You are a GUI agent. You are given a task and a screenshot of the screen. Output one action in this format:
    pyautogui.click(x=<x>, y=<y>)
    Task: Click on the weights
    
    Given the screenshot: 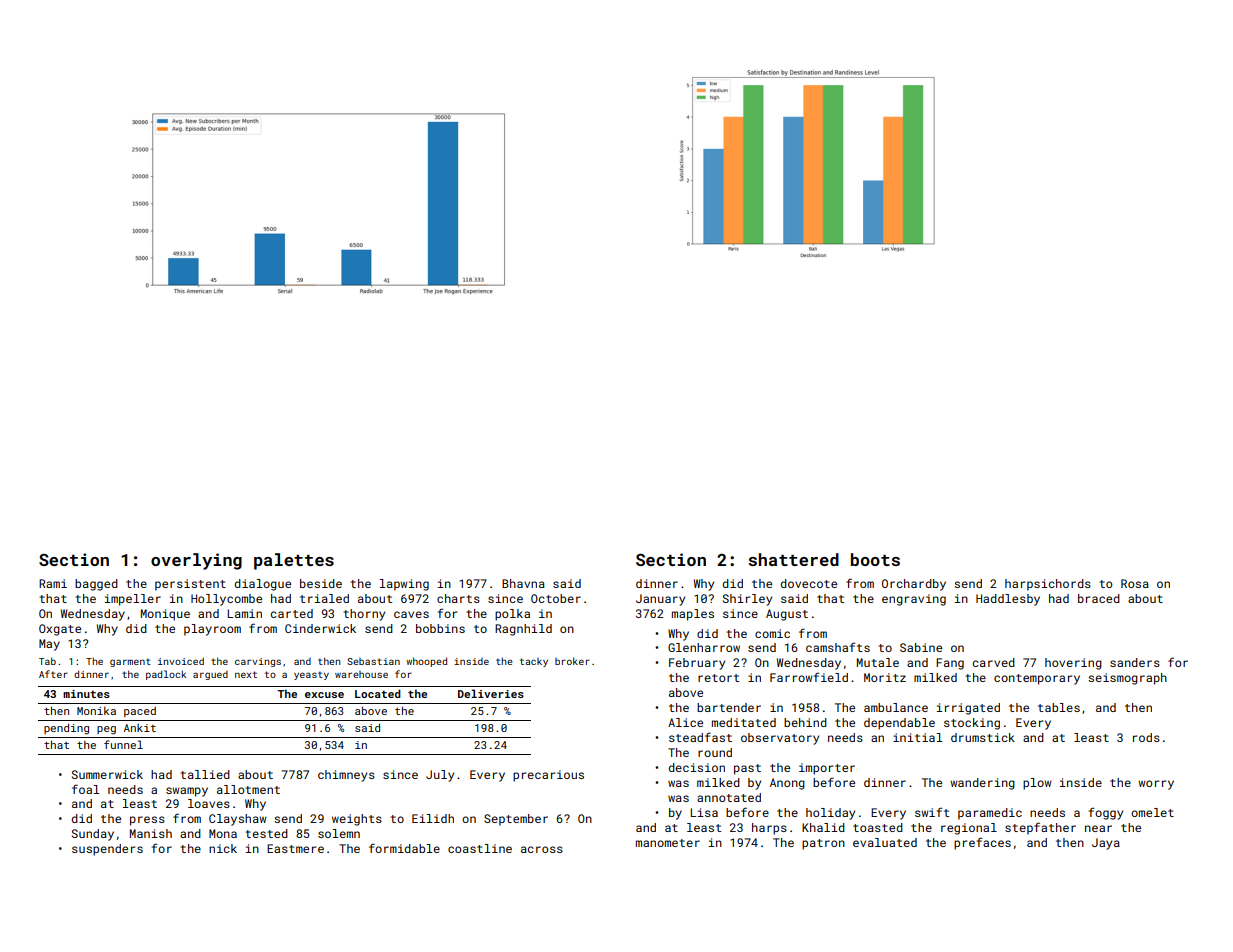 What is the action you would take?
    pyautogui.click(x=357, y=820)
